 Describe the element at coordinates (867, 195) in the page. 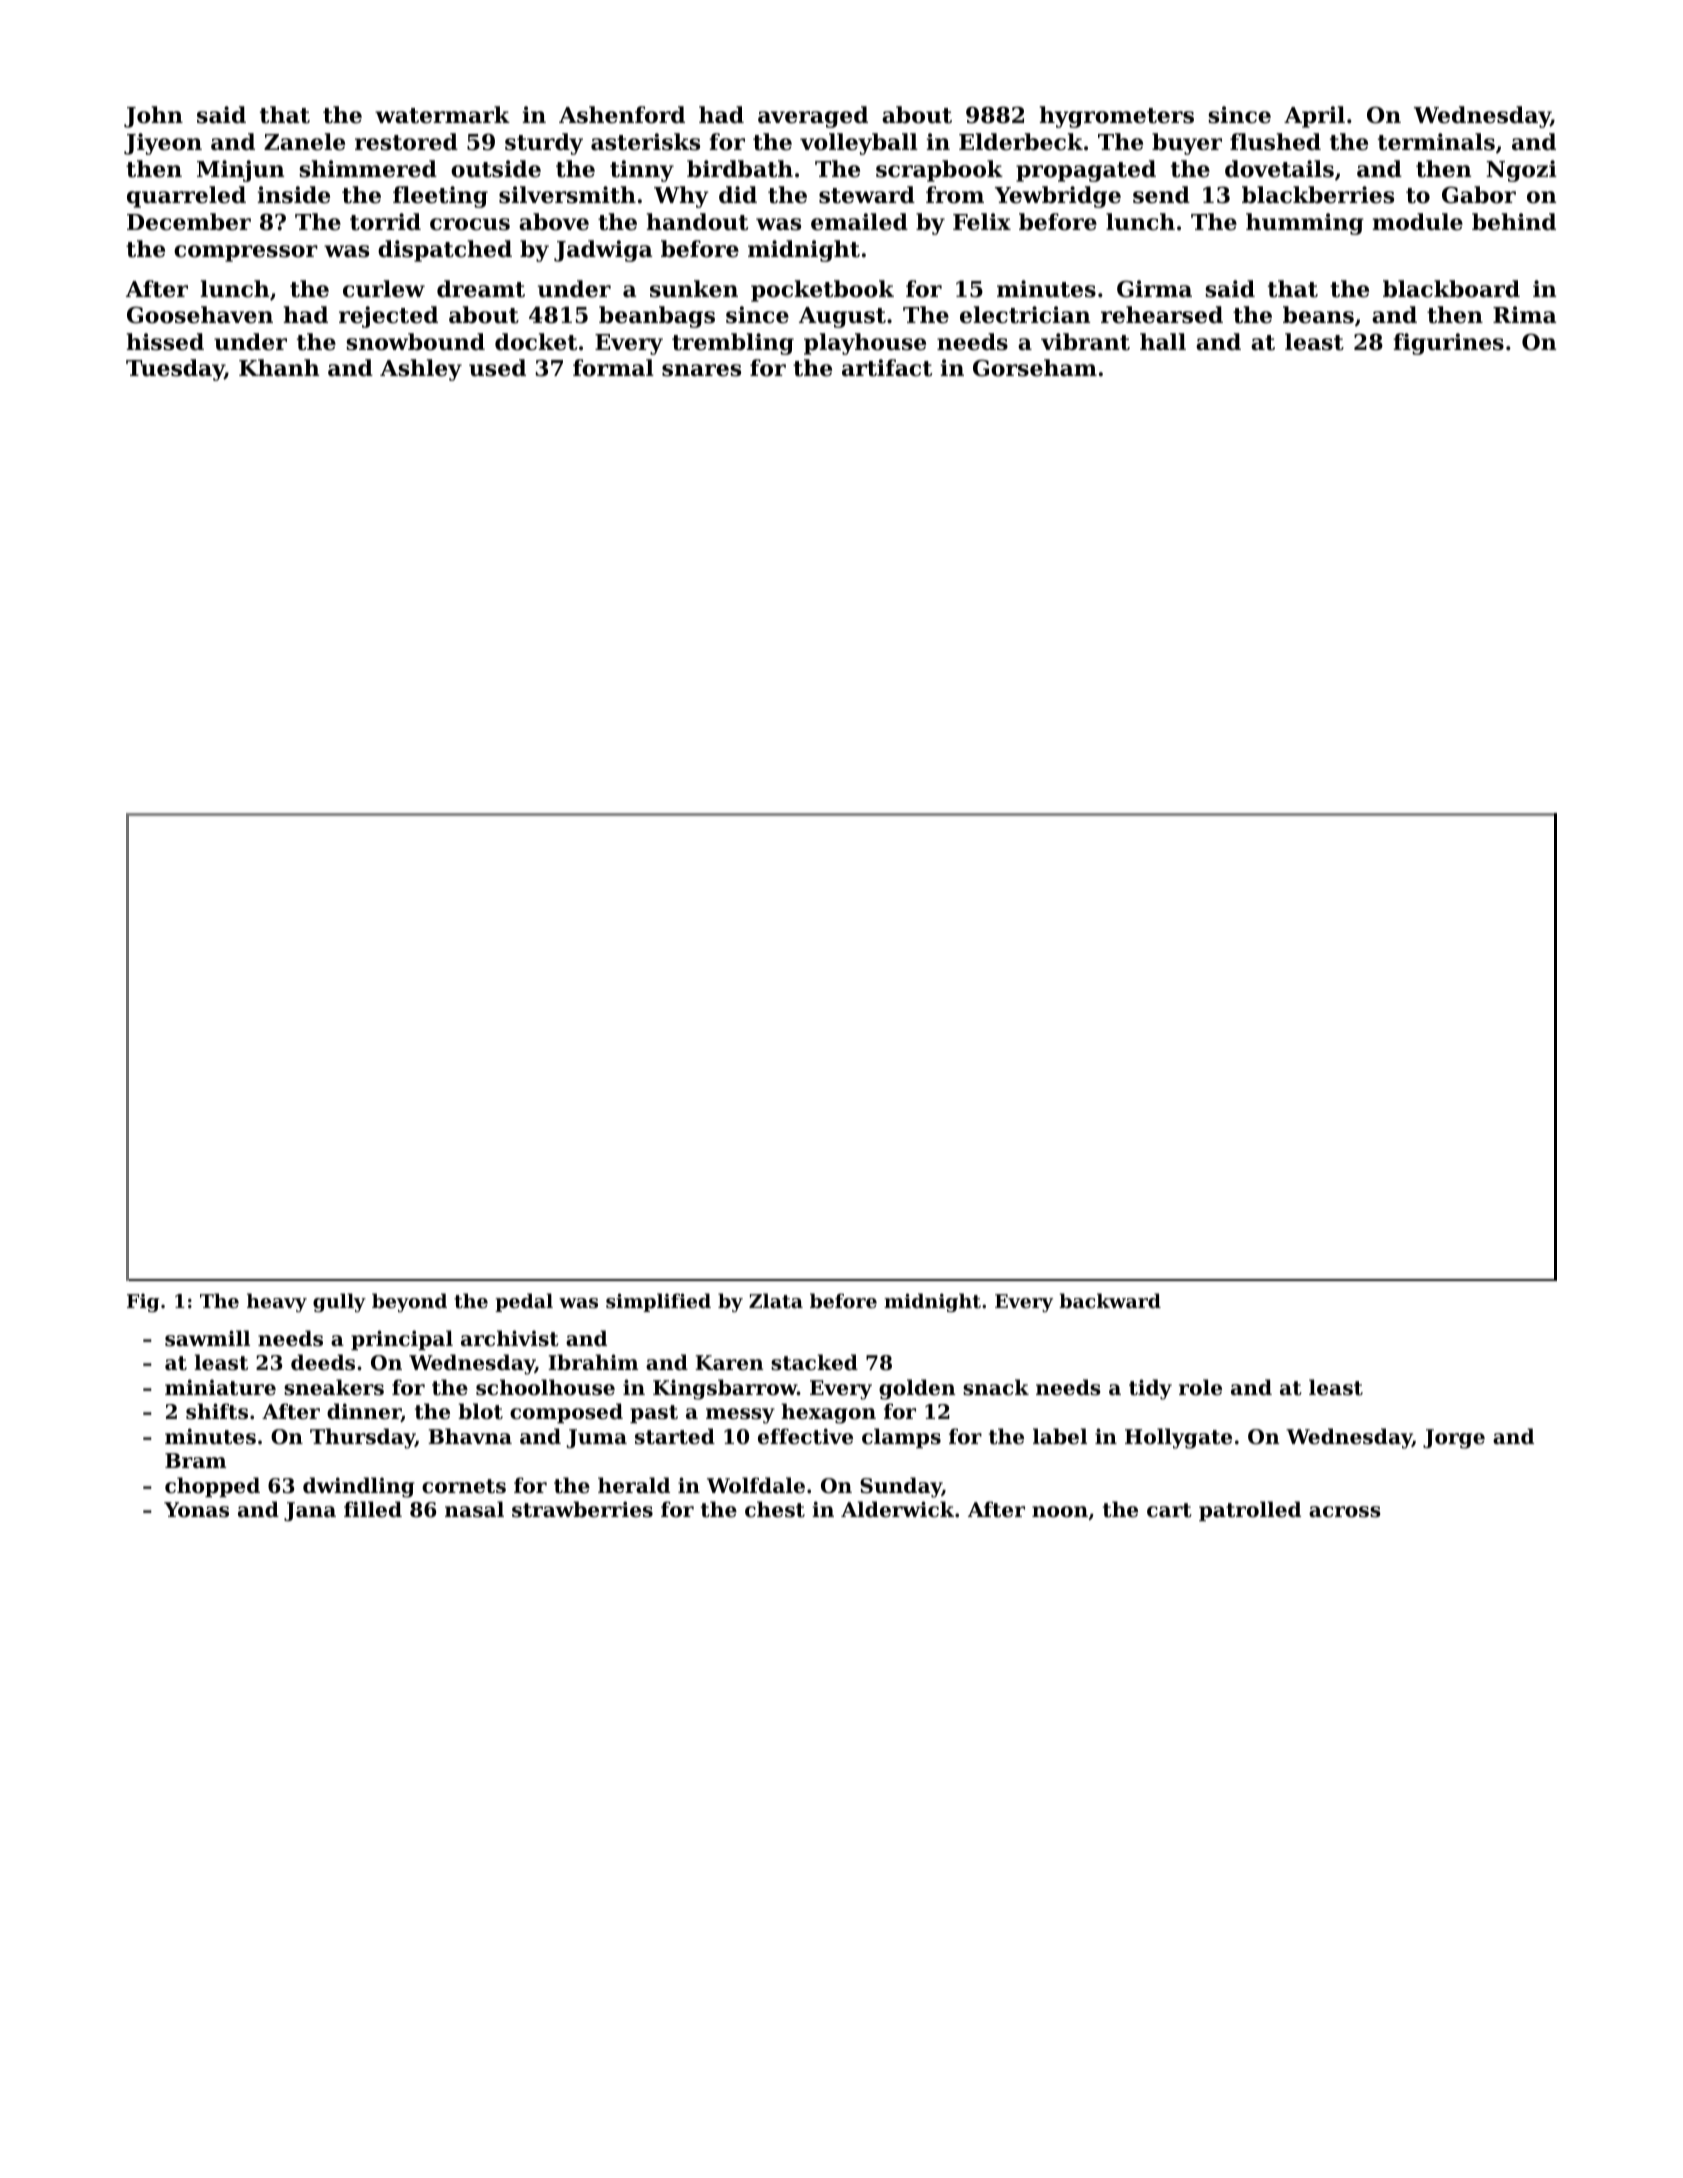

I see `steward` at that location.
